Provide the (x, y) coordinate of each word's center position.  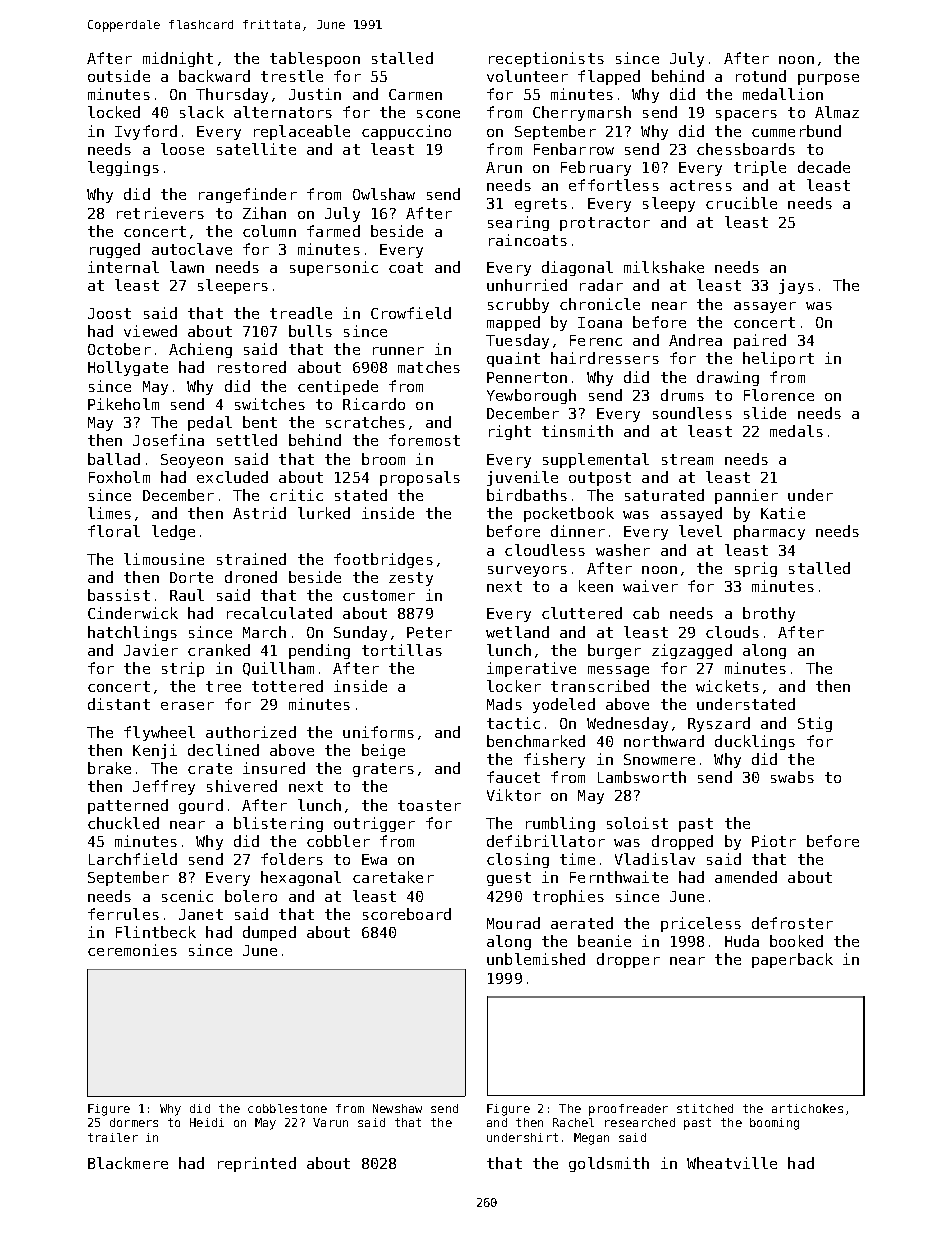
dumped (269, 933)
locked (114, 112)
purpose (828, 79)
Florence (779, 395)
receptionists (546, 59)
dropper (628, 960)
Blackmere (128, 1163)
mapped (513, 323)
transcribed (600, 686)
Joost (109, 313)
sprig (756, 569)
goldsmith (609, 1164)
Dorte (191, 577)
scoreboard (407, 914)
